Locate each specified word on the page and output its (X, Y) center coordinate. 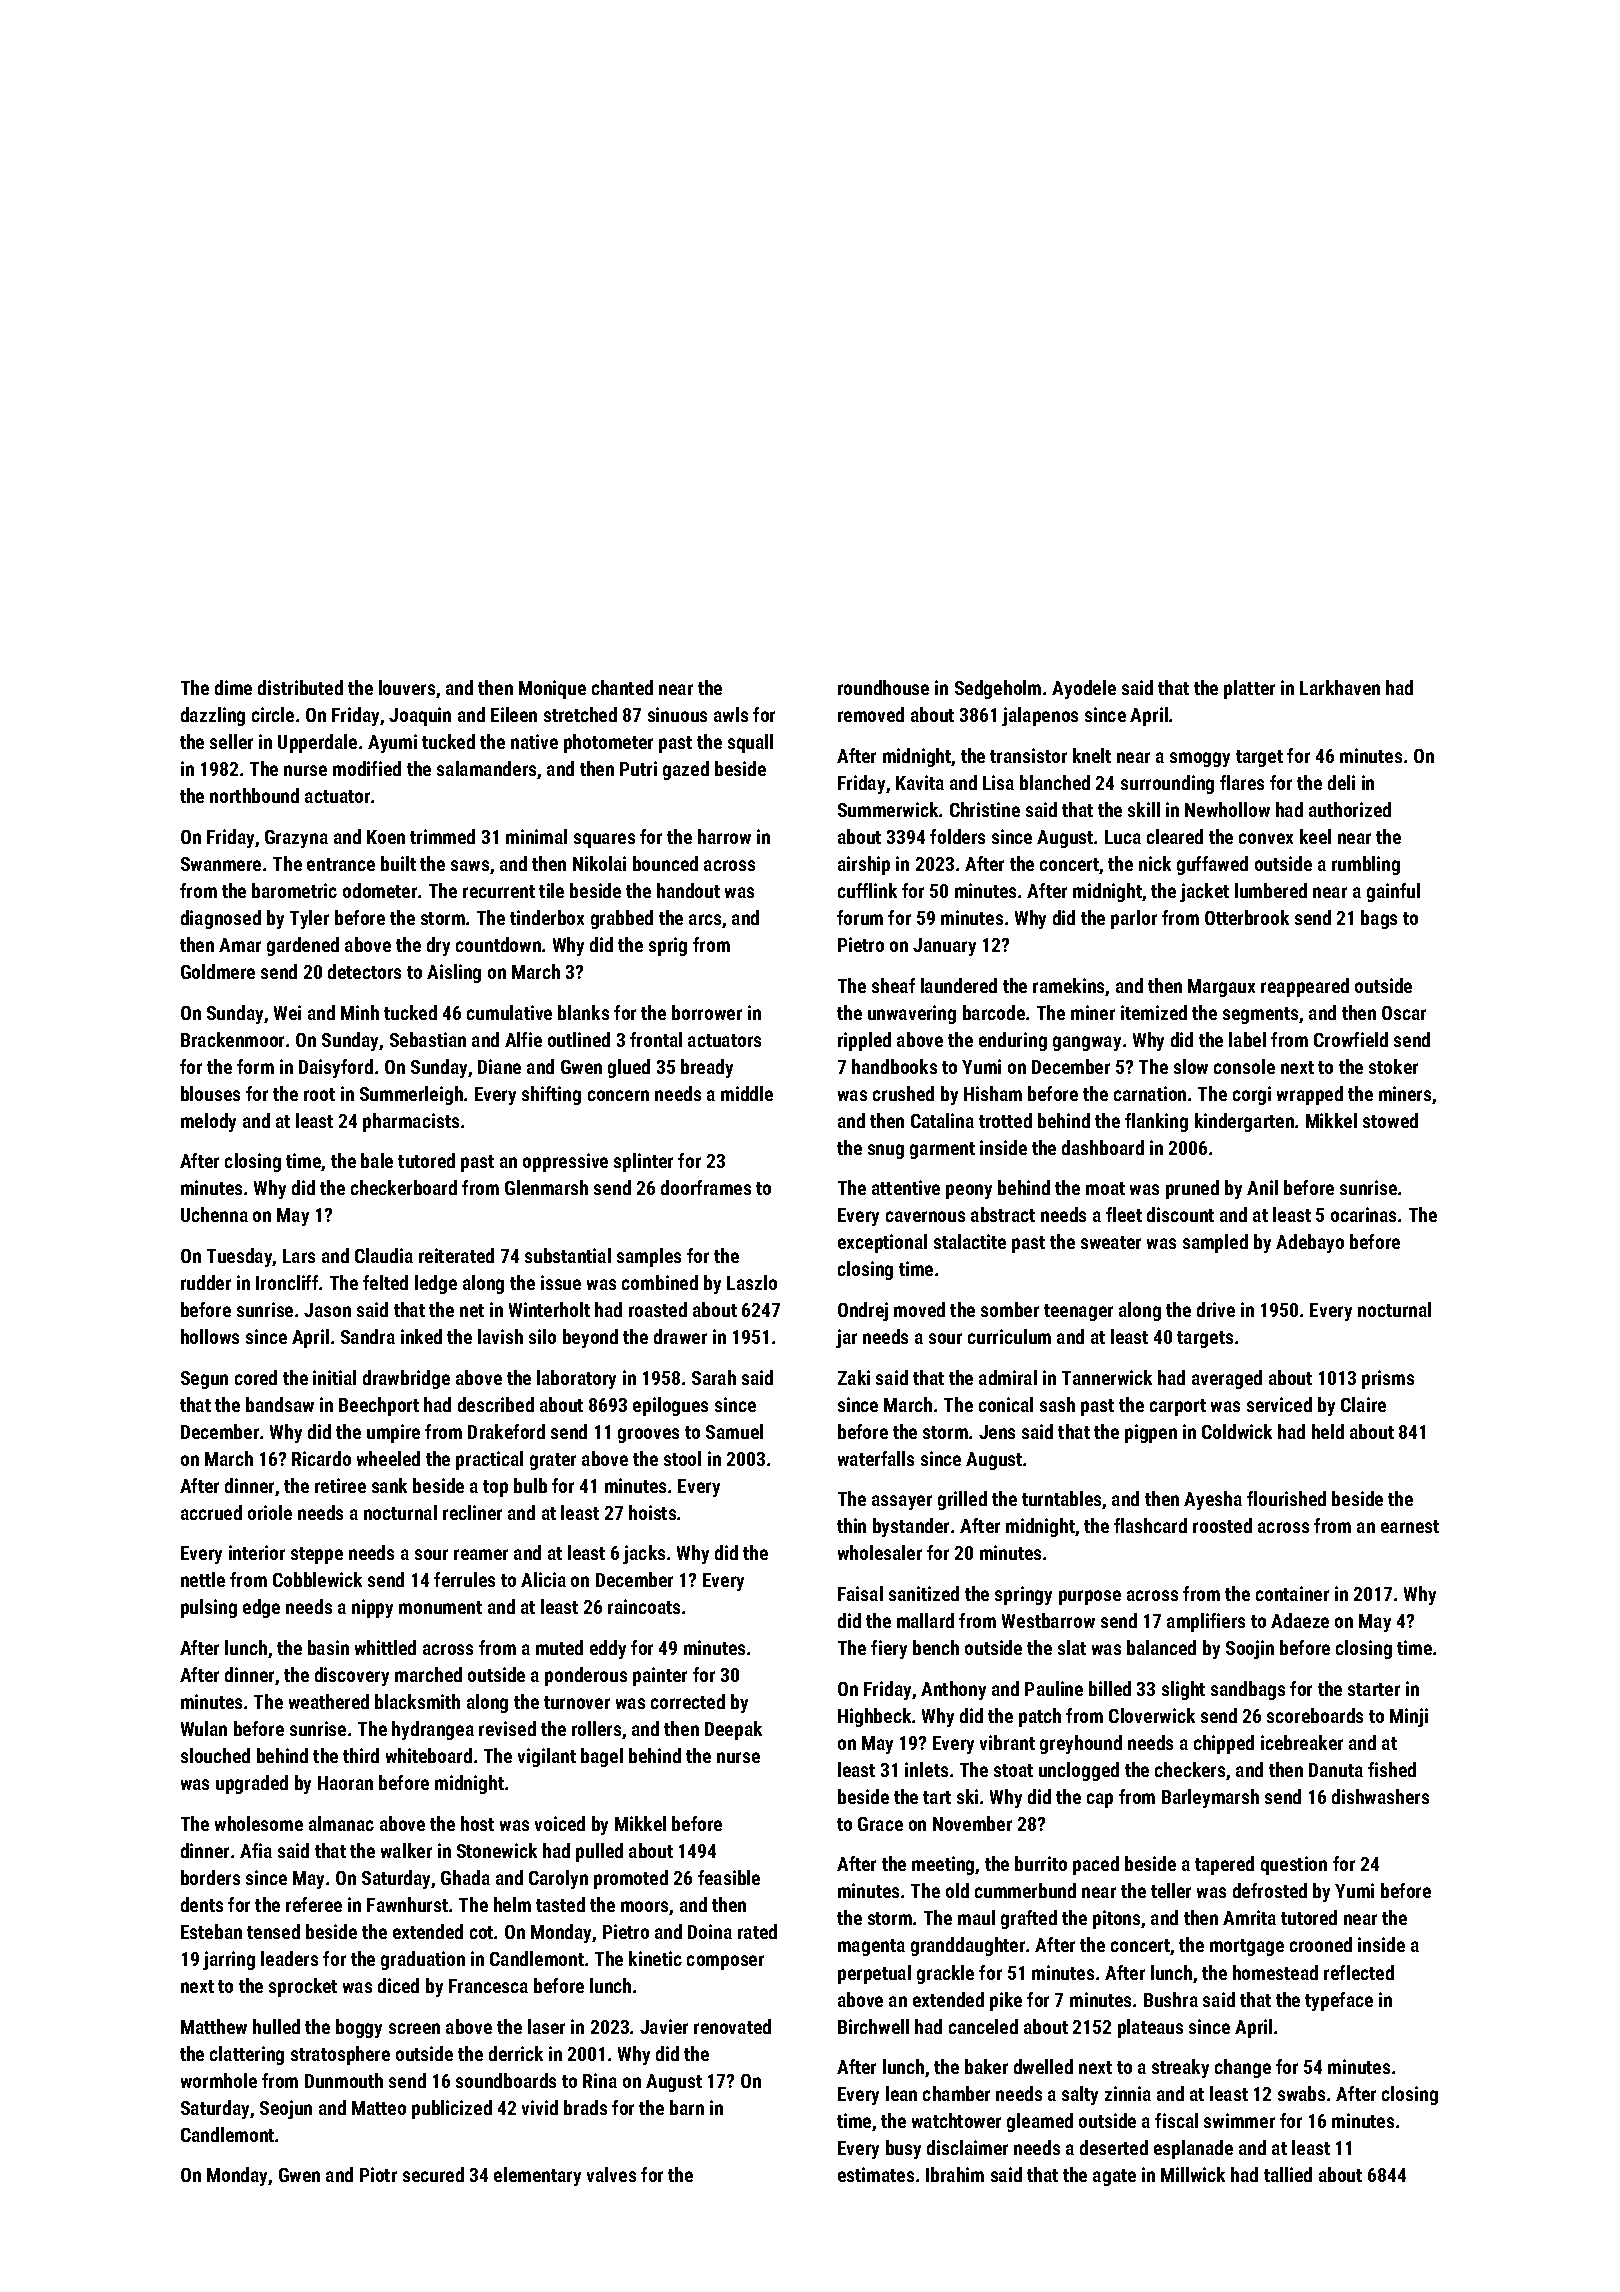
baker (986, 2066)
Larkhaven (1340, 687)
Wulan (204, 1728)
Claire (1363, 1404)
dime (233, 687)
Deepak (733, 1730)
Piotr (378, 2174)
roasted (658, 1309)
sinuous (677, 714)
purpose (1090, 1597)
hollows (210, 1336)
